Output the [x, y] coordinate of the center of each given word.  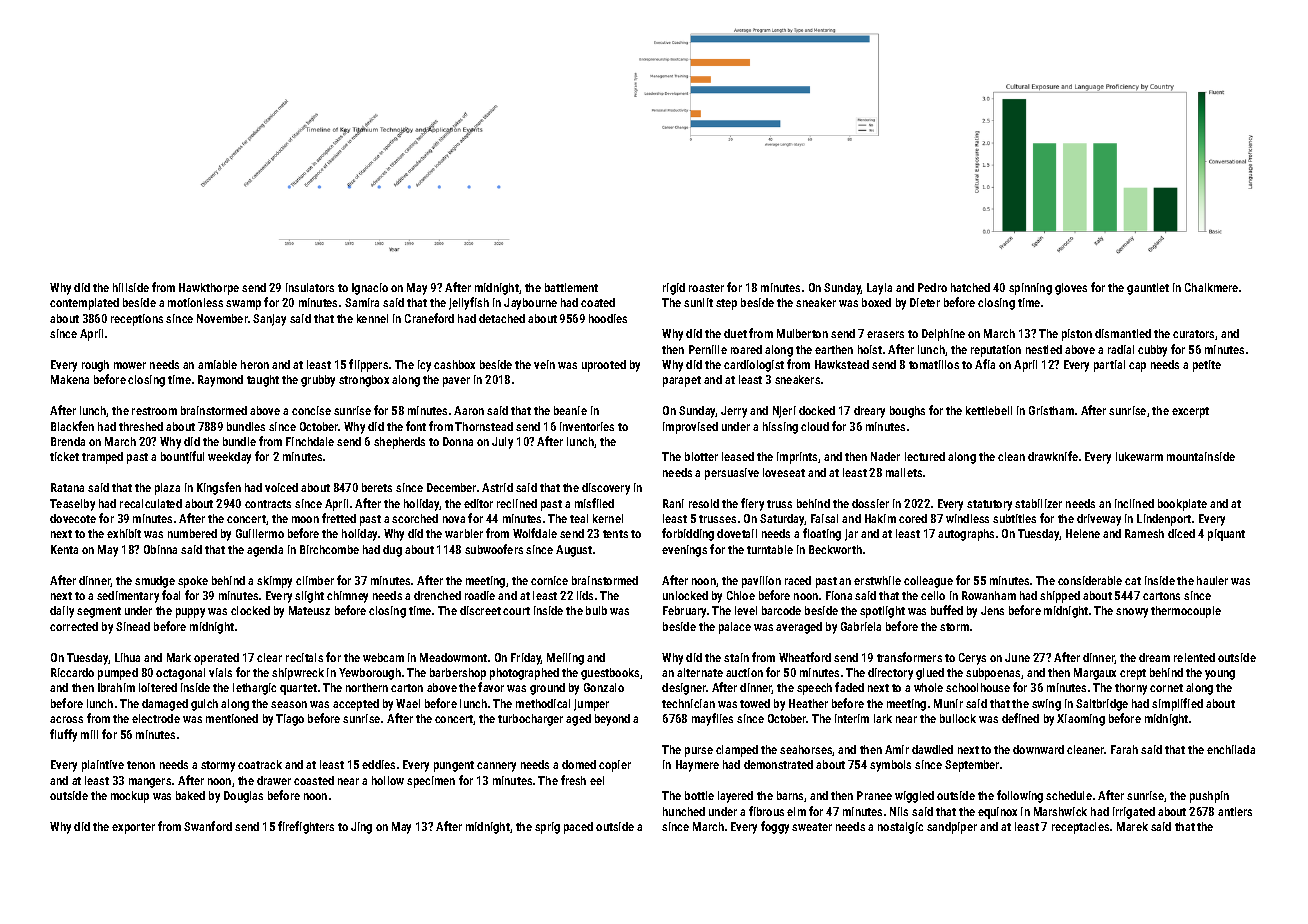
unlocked [685, 595]
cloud [815, 426]
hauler [1212, 580]
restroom [154, 411]
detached [502, 318]
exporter [133, 828]
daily [62, 612]
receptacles [1080, 828]
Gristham [1051, 410]
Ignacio [370, 289]
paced [578, 828]
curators [1193, 334]
